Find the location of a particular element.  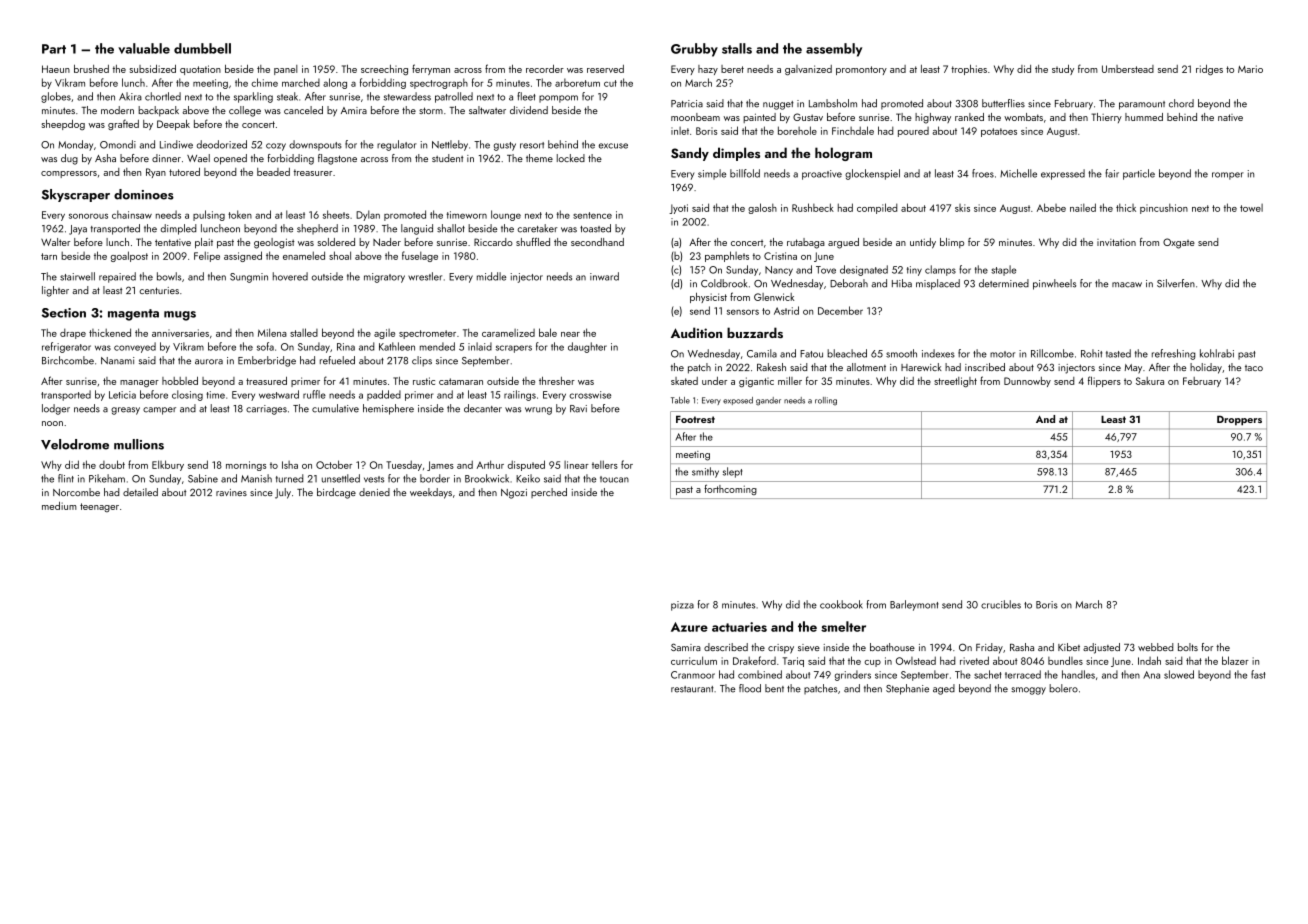

restaurant is located at coordinates (692, 689).
